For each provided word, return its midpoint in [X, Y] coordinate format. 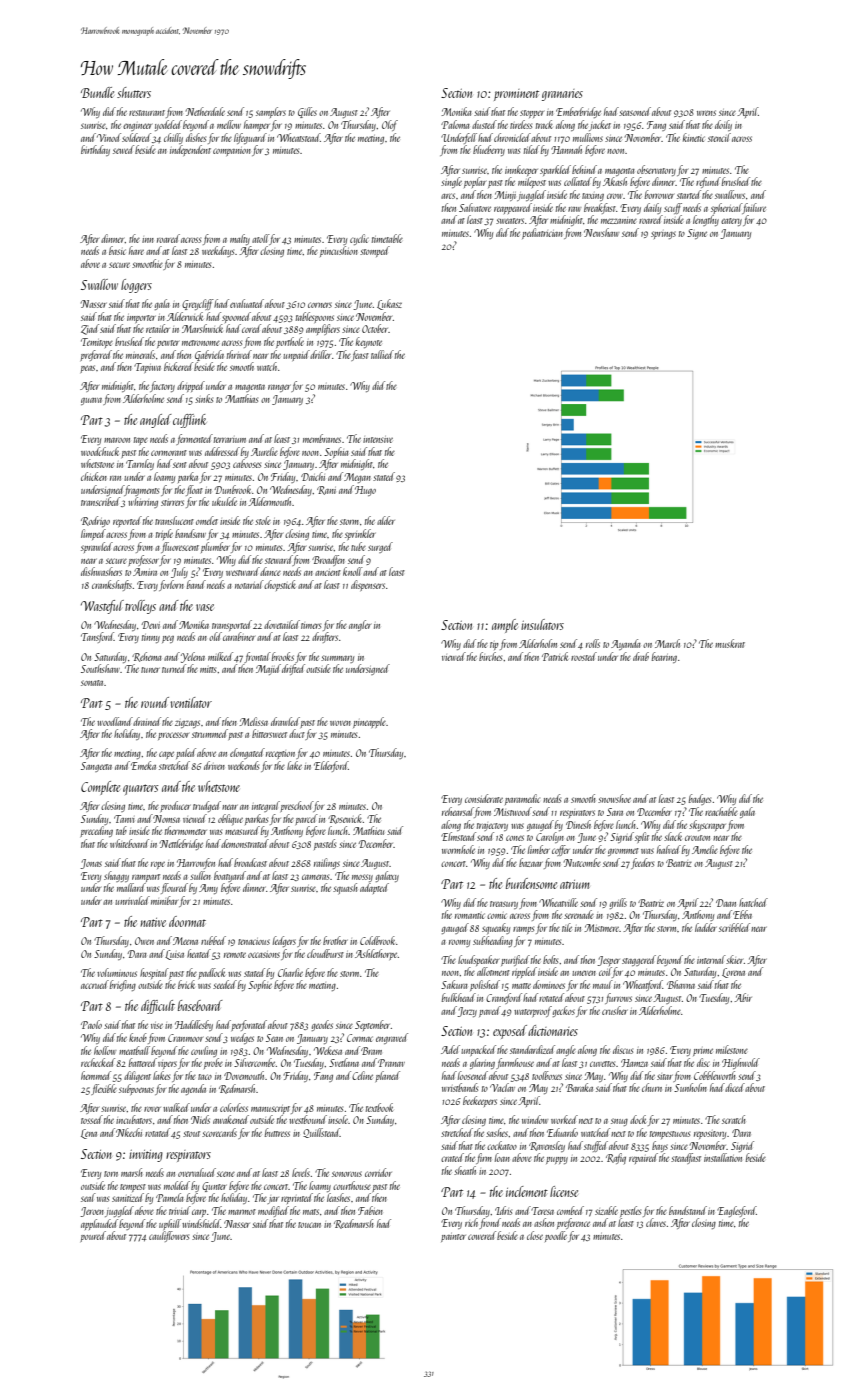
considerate [484, 798]
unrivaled [132, 900]
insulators [542, 624]
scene [226, 1174]
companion [232, 151]
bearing [664, 657]
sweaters [510, 221]
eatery [731, 222]
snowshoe [614, 798]
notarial [249, 584]
